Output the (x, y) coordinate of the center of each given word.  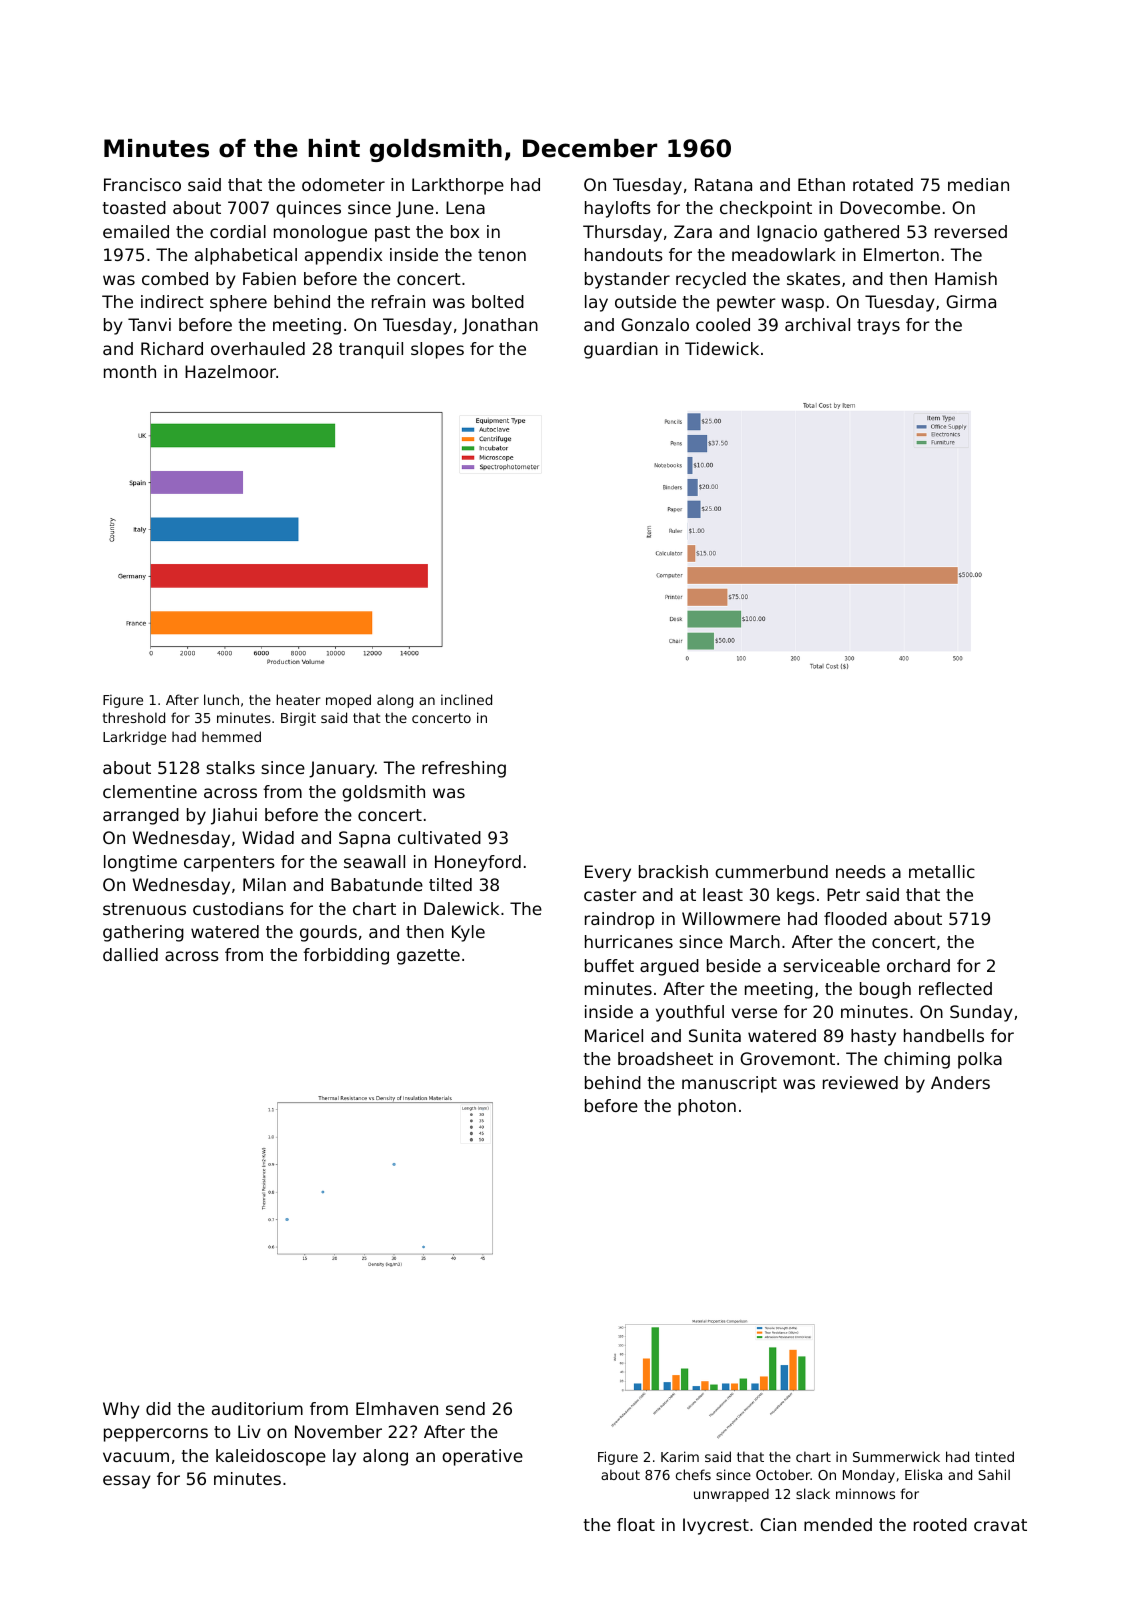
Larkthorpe (458, 186)
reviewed (860, 1082)
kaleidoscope (271, 1457)
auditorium (257, 1408)
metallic (942, 871)
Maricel (614, 1035)
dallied (130, 954)
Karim (680, 1456)
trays (878, 327)
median (978, 184)
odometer (343, 184)
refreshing (464, 769)
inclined (466, 699)
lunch (221, 699)
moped (348, 701)
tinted (994, 1456)
